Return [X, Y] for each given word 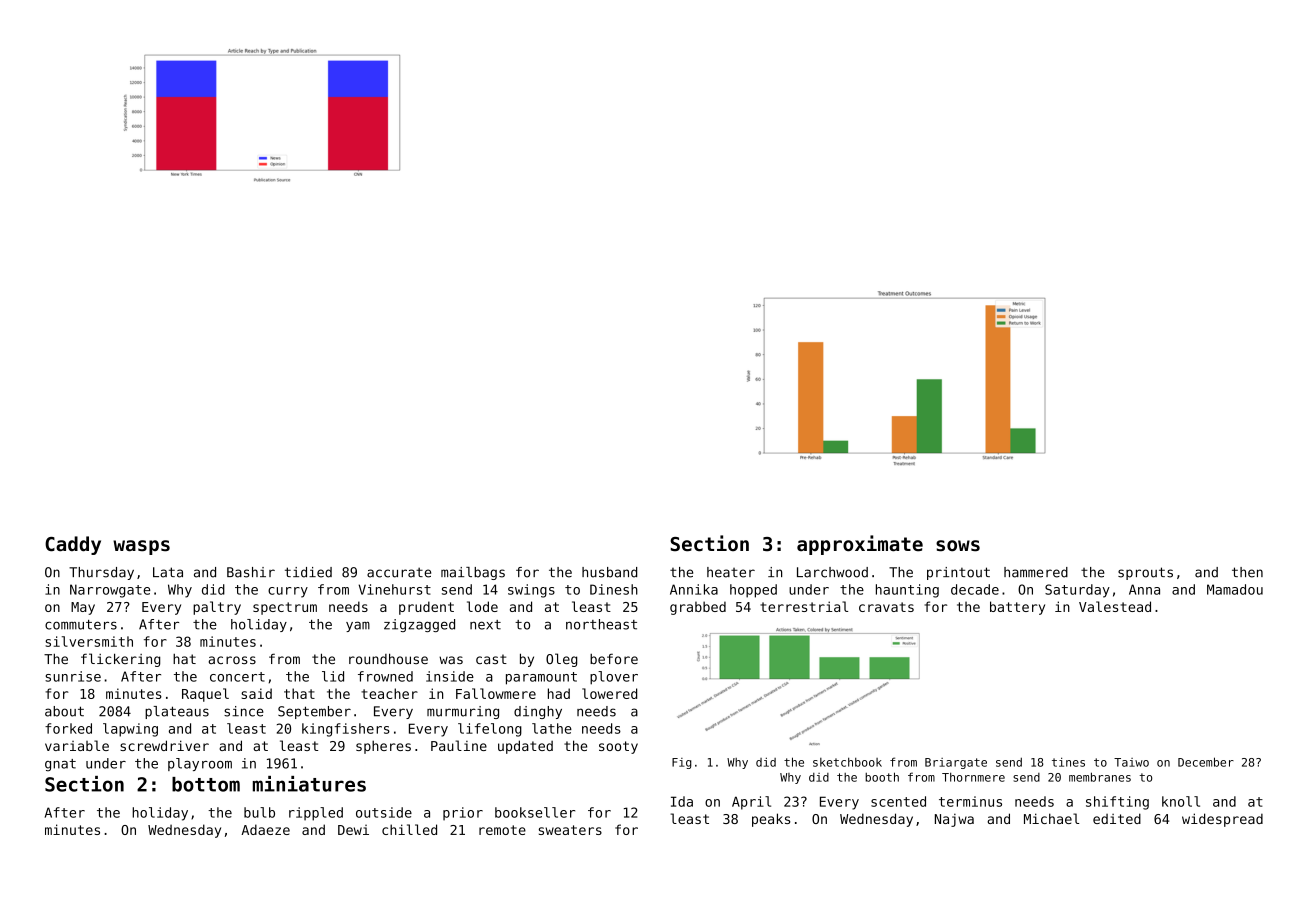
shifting [1117, 803]
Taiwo [1131, 762]
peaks [771, 820]
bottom [206, 784]
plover [614, 678]
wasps [141, 547]
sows [958, 546]
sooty [618, 747]
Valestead [1115, 606]
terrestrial [804, 606]
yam [358, 626]
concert [237, 677]
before [614, 658]
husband [609, 572]
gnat [60, 765]
